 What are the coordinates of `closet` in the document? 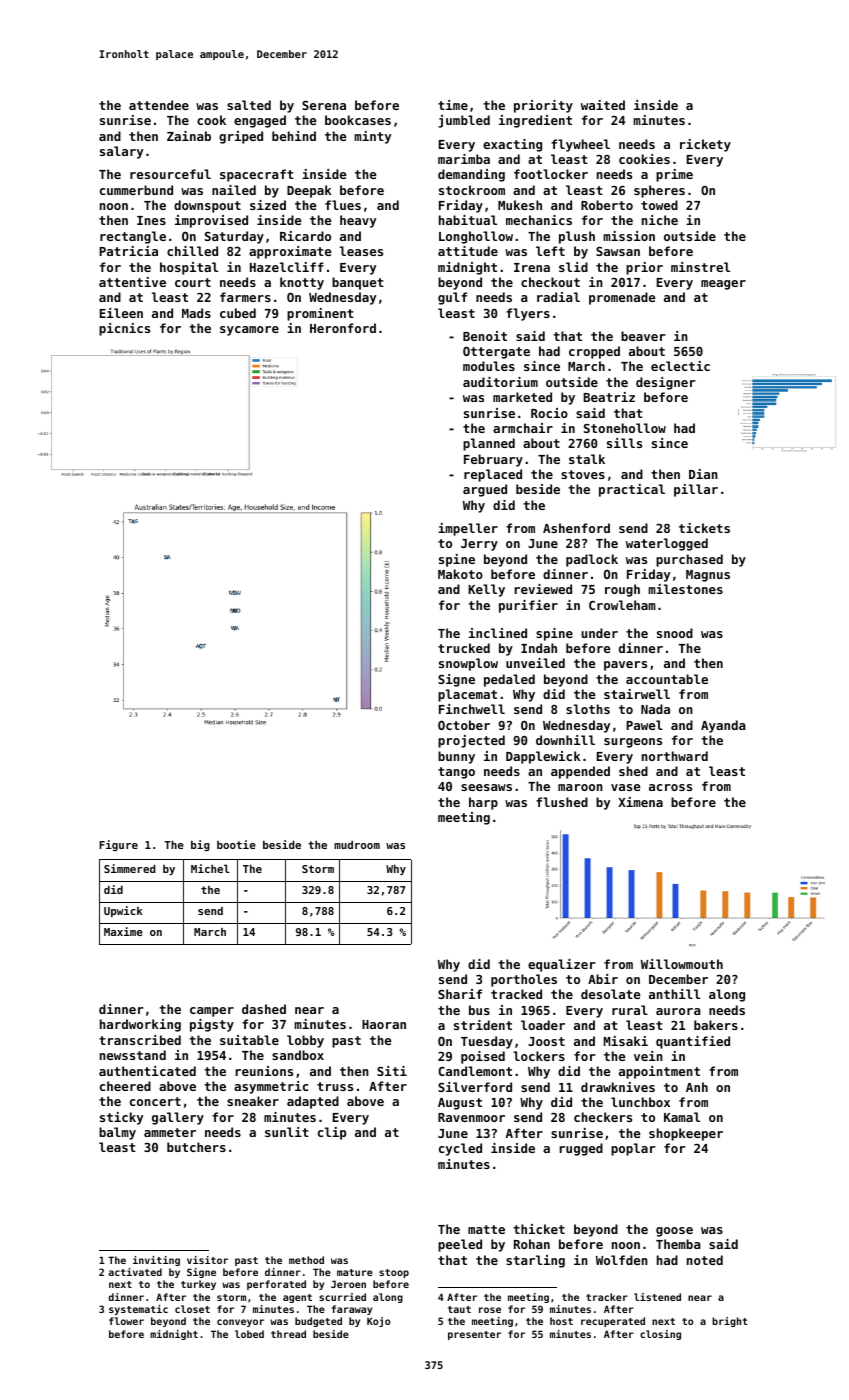 It's located at (192, 1309).
